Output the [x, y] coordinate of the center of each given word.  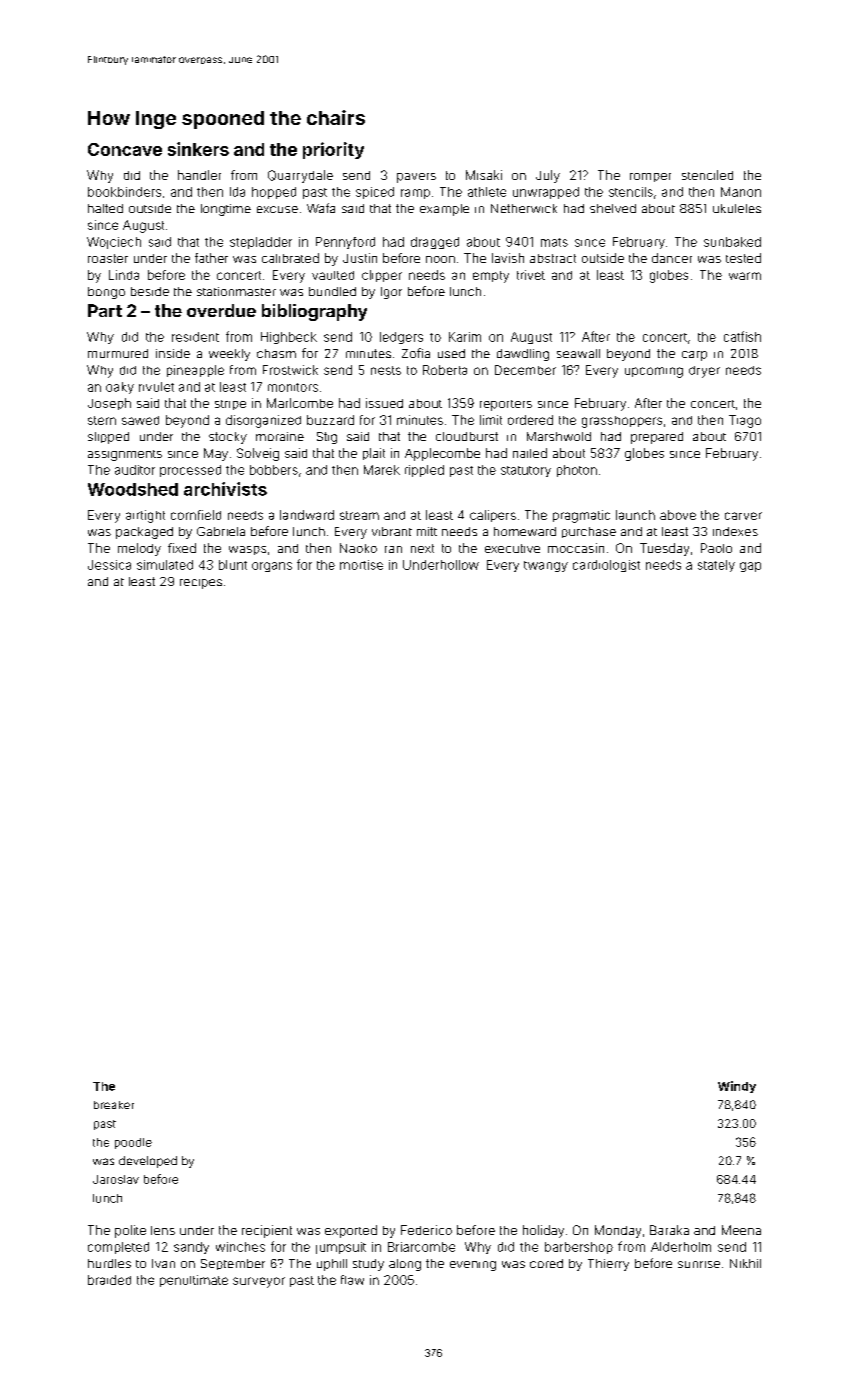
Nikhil [745, 1263]
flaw [352, 1280]
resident [195, 337]
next [422, 548]
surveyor [259, 1282]
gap [750, 567]
